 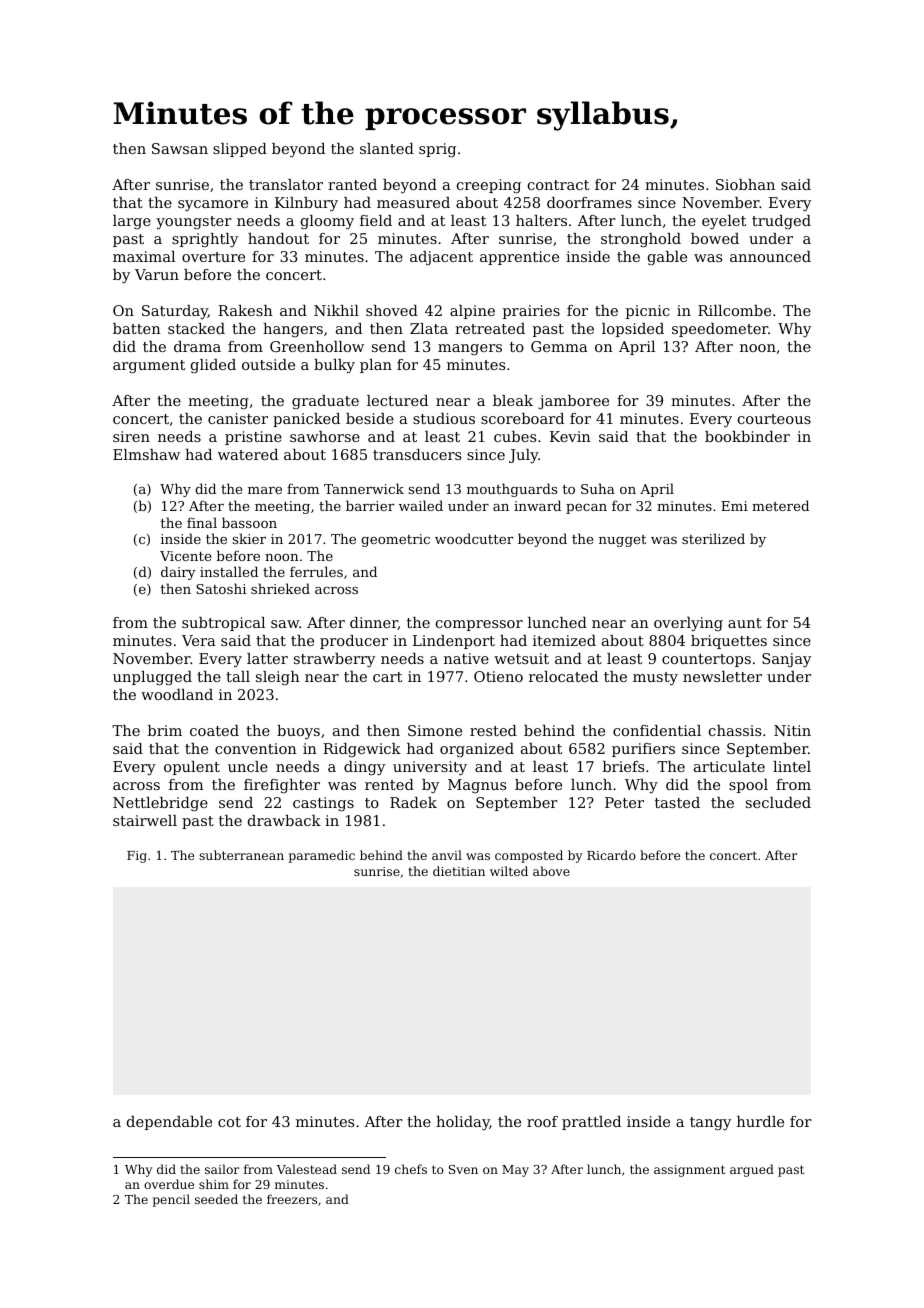 I want to click on mouthguards, so click(x=512, y=490).
